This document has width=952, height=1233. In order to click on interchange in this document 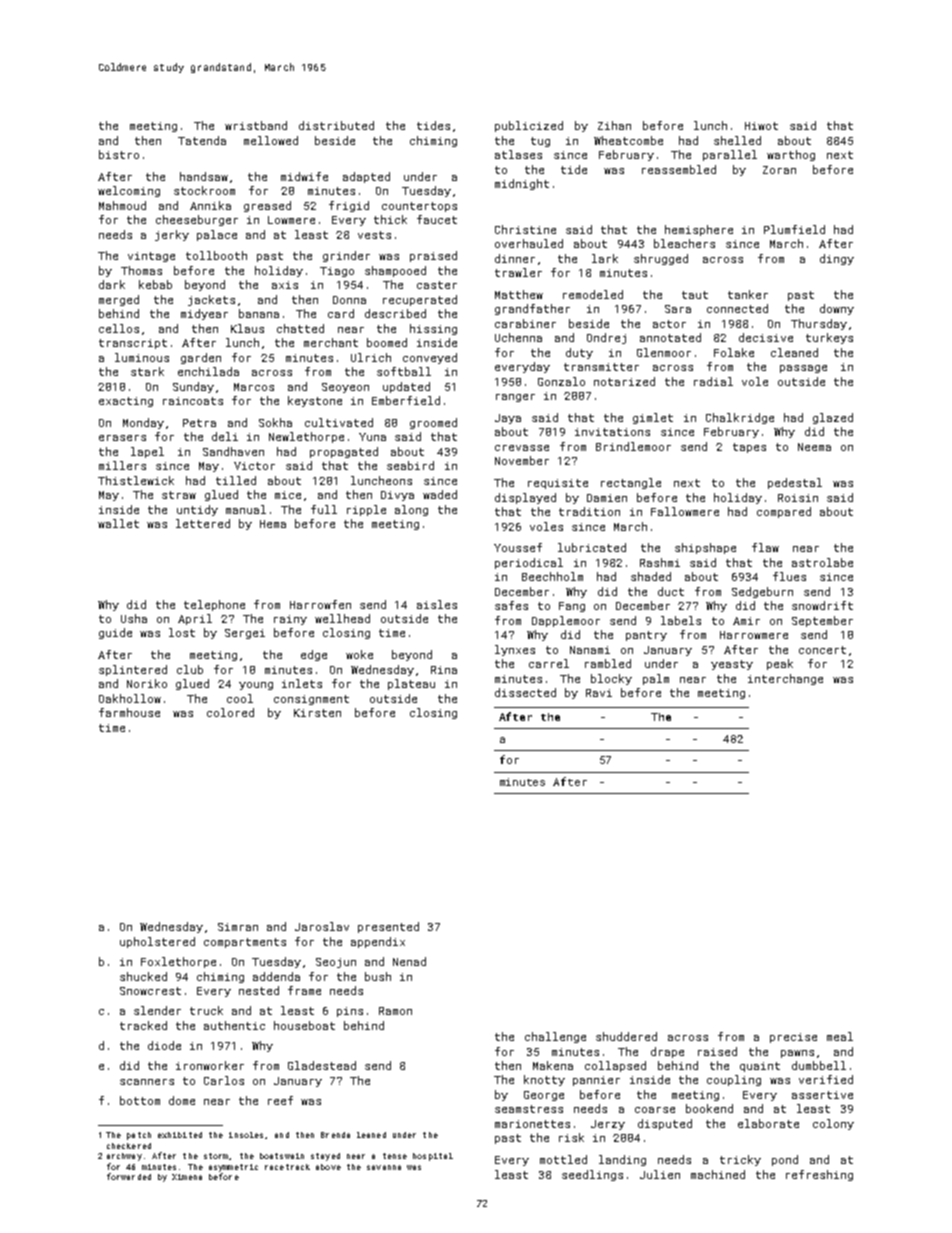, I will do `click(785, 679)`.
